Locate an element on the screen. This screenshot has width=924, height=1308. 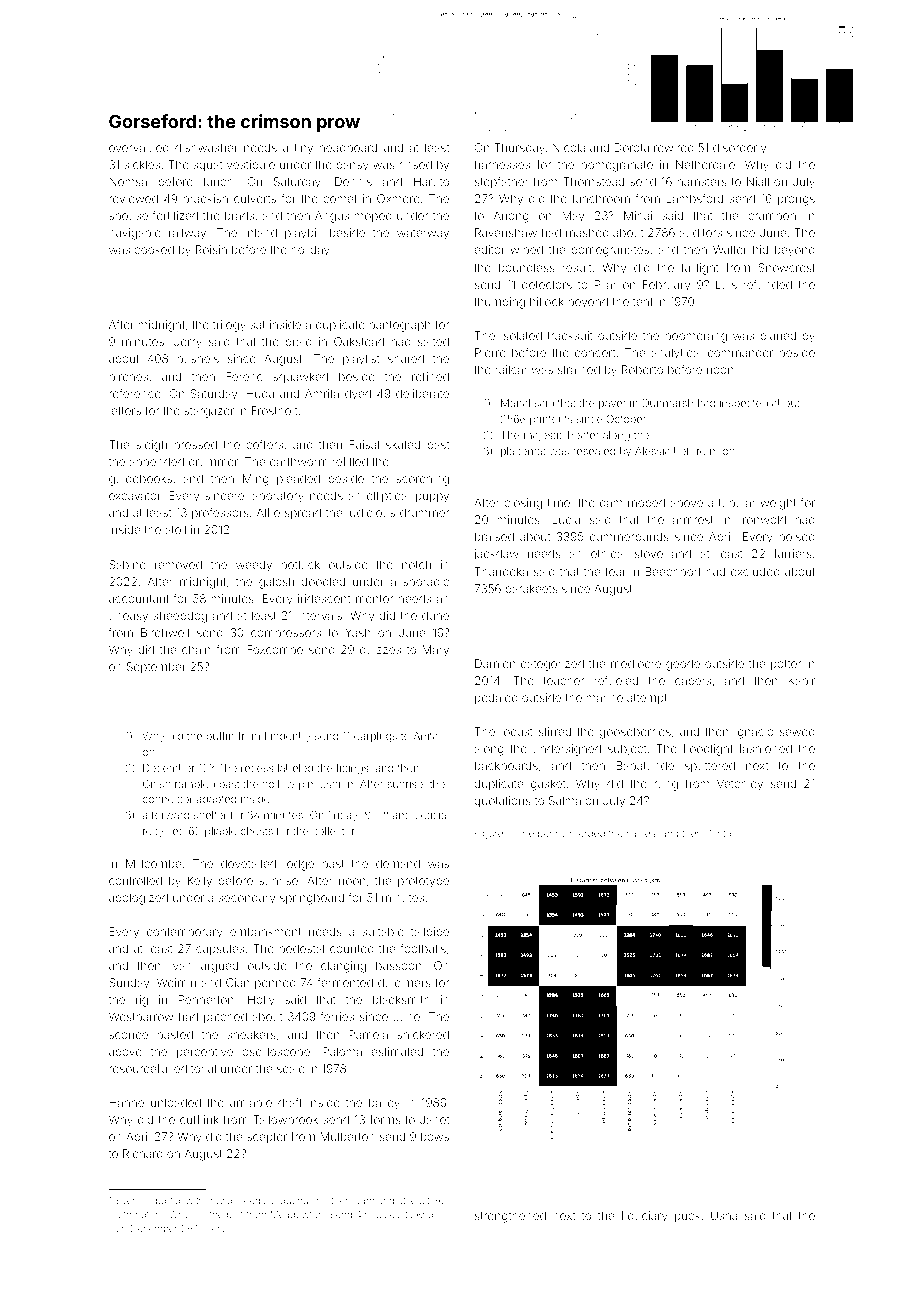
alternators is located at coordinates (139, 1214).
